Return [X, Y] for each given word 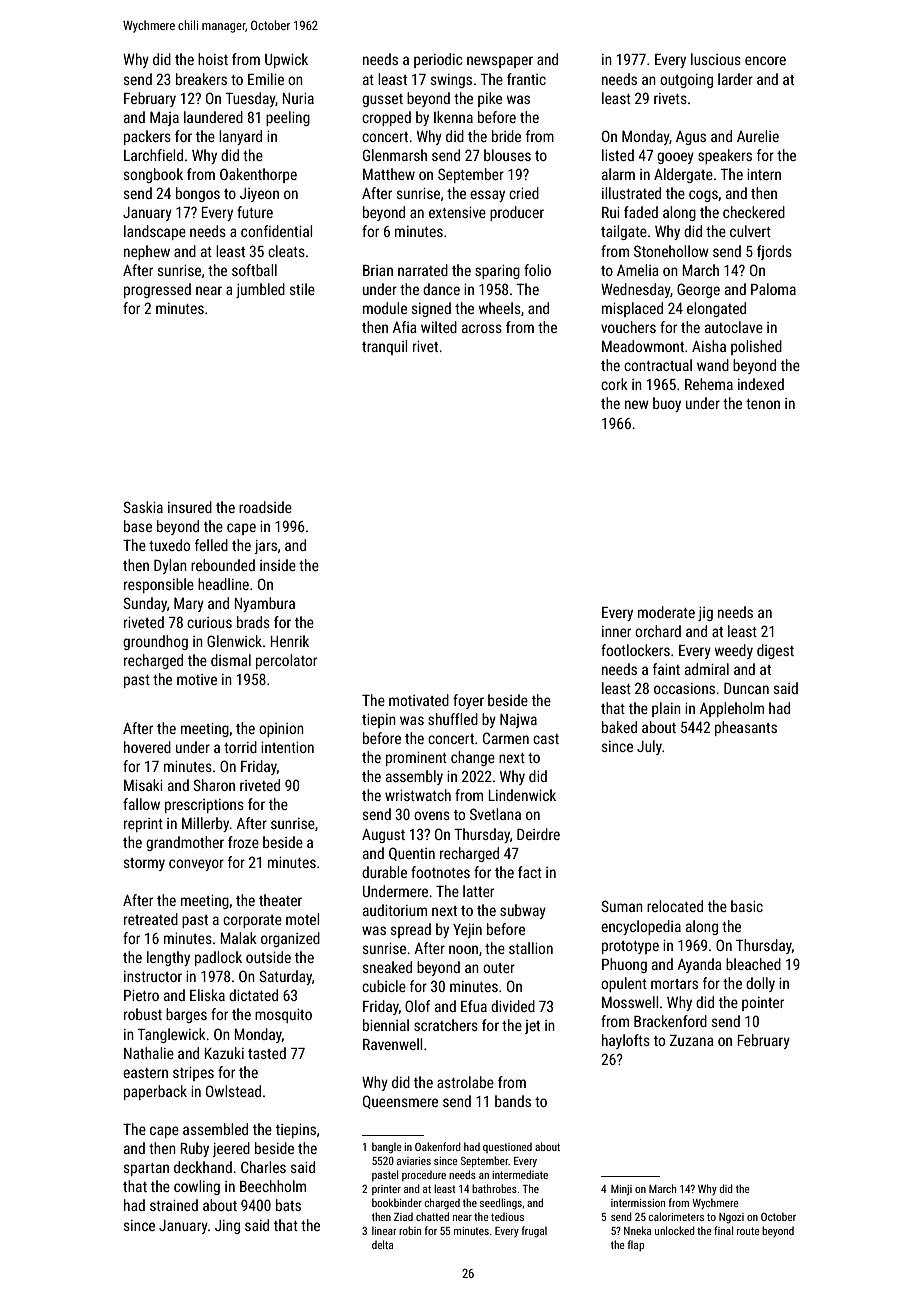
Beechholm [273, 1186]
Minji [621, 1190]
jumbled [260, 290]
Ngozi [731, 1218]
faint [666, 669]
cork [614, 384]
